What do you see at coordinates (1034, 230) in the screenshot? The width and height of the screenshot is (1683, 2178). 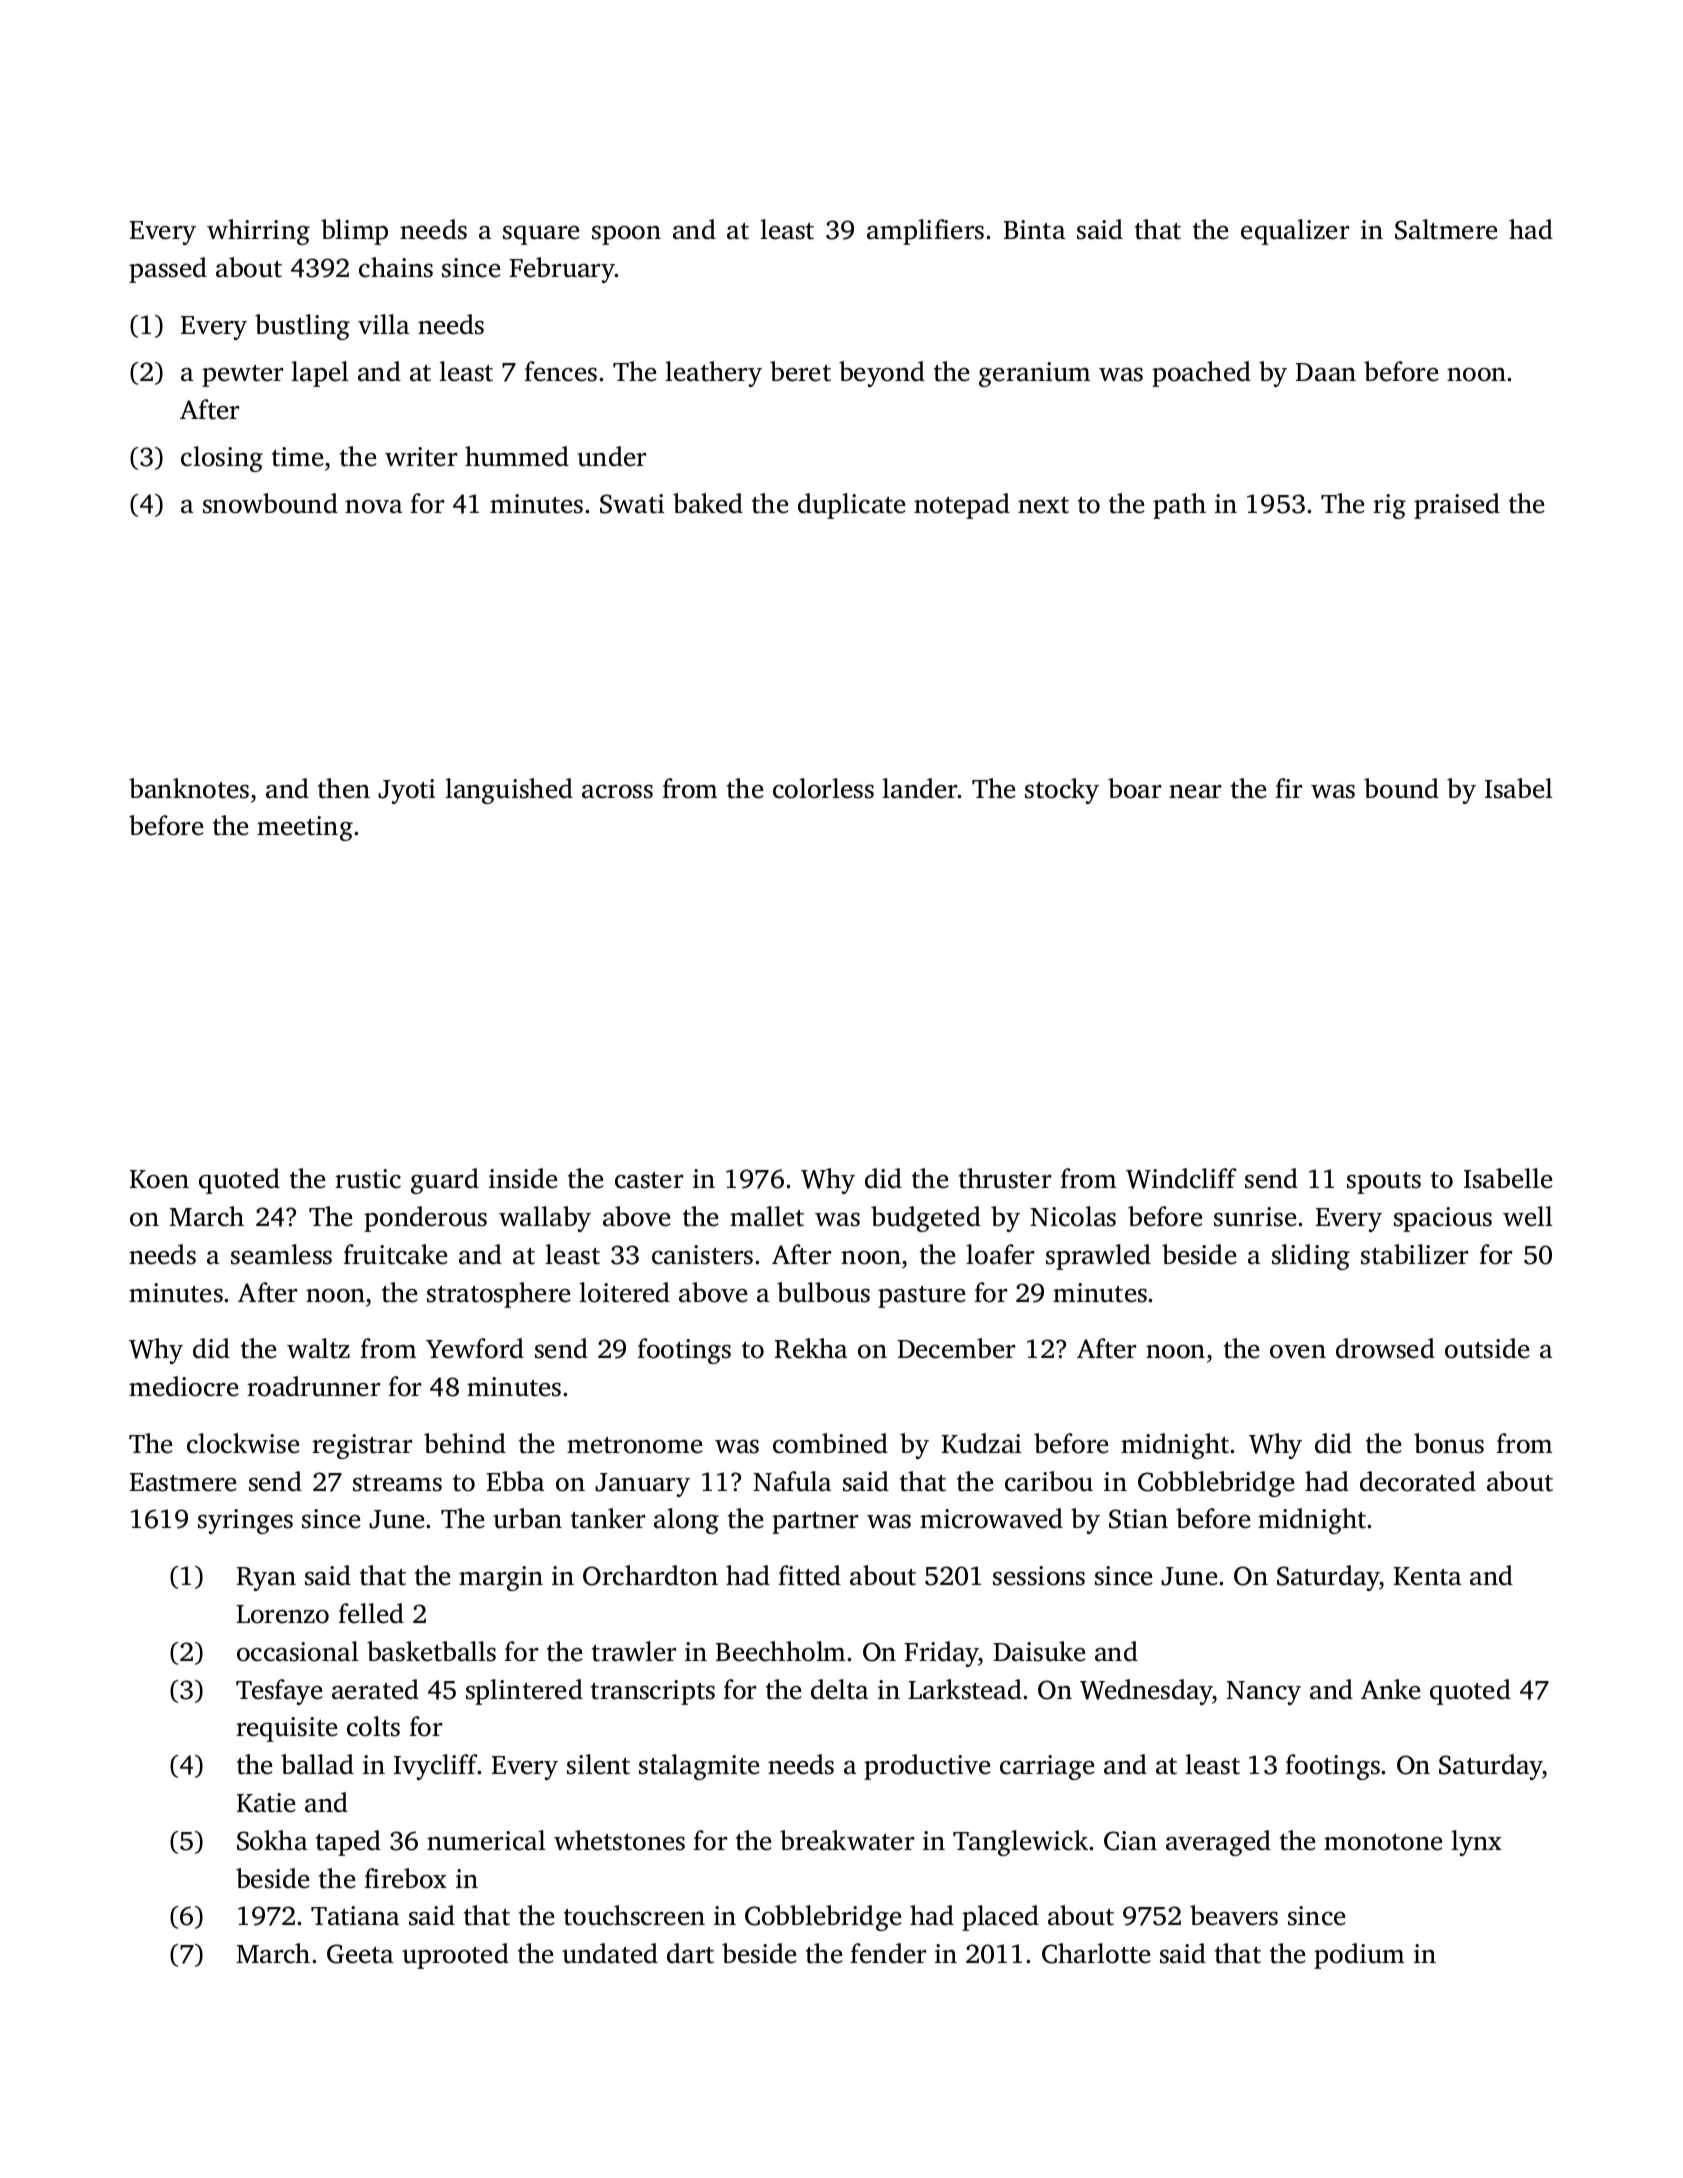 I see `Binta` at bounding box center [1034, 230].
